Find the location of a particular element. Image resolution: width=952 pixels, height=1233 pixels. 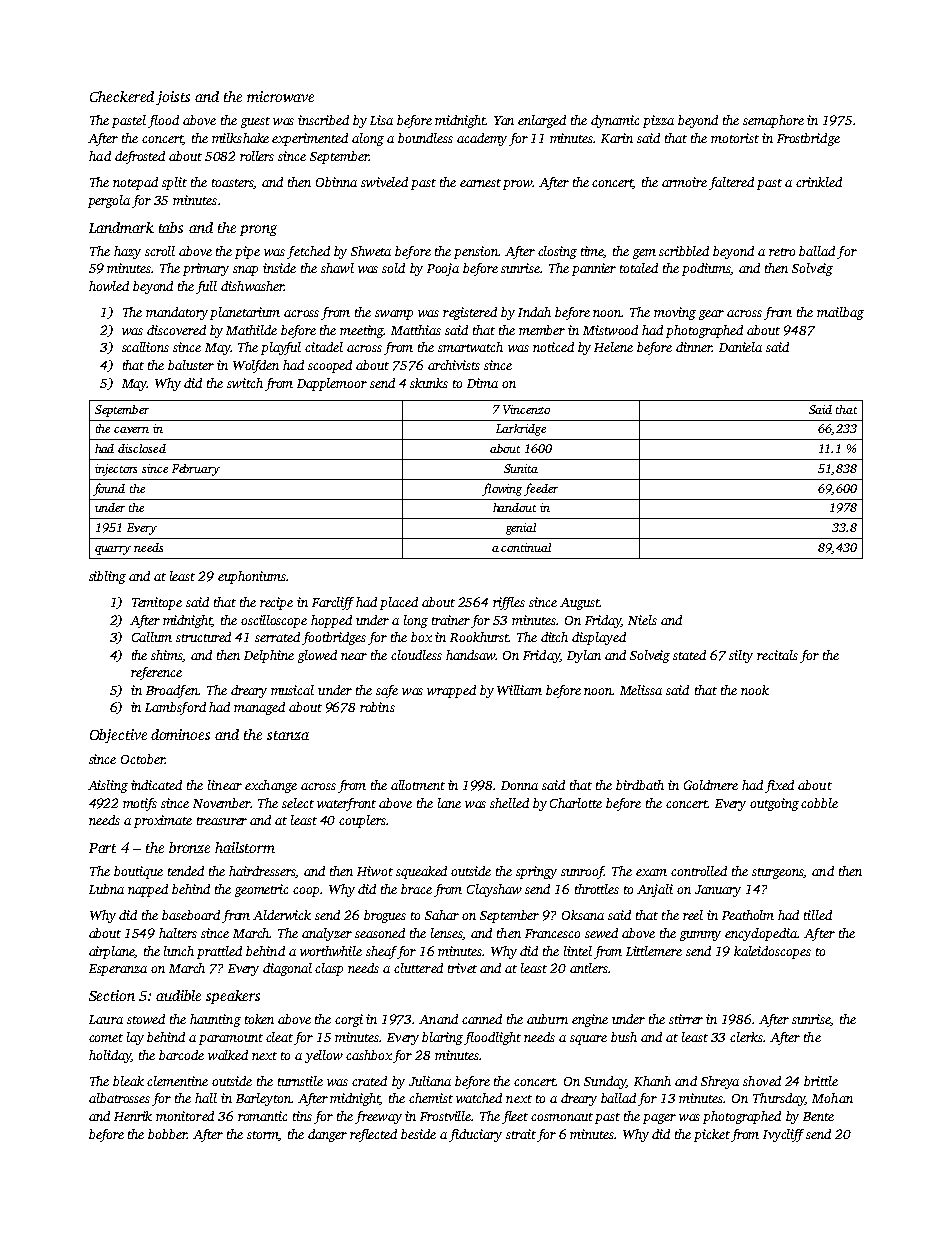

joists is located at coordinates (173, 98).
